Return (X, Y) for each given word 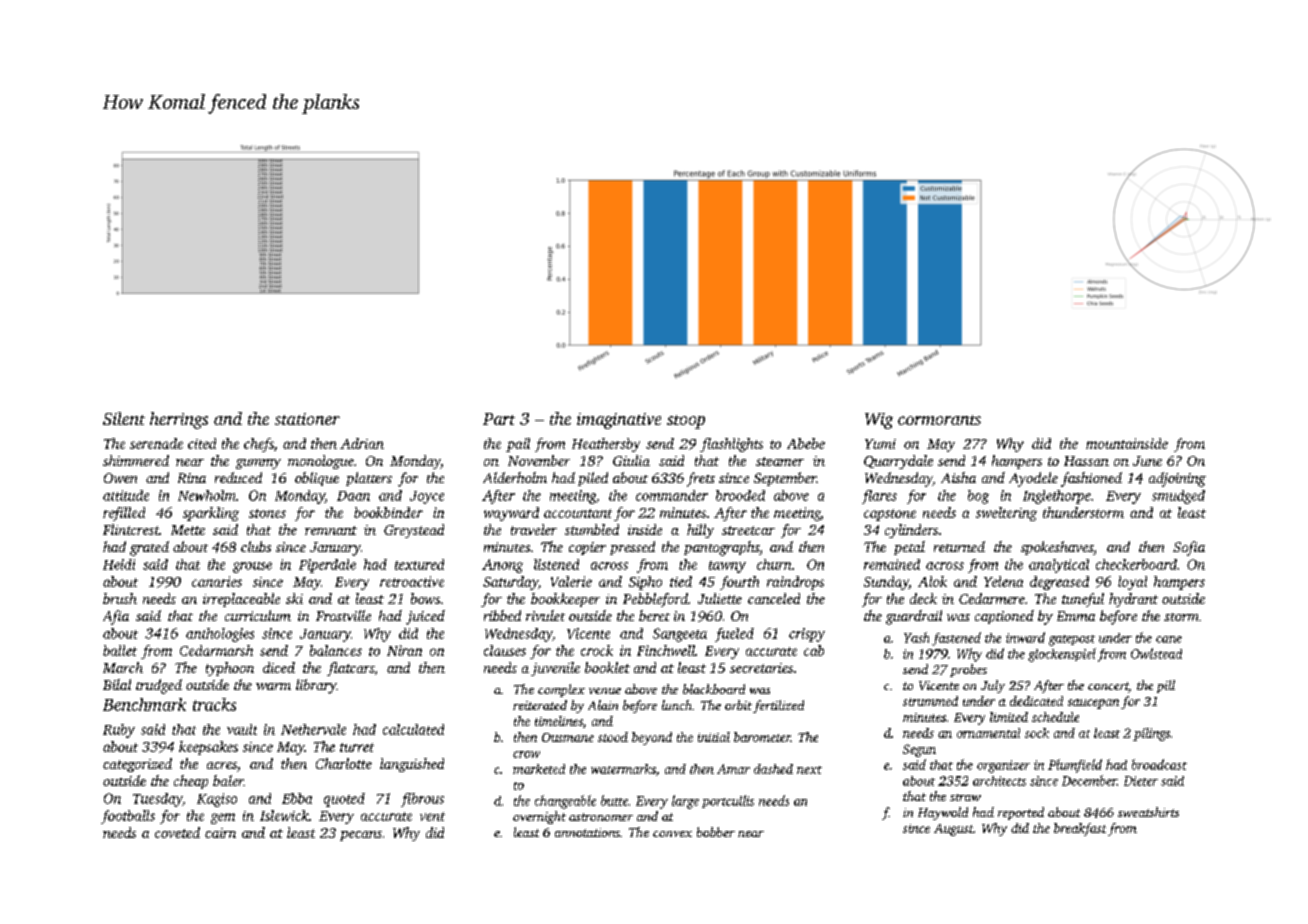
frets (701, 479)
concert (1108, 687)
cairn (220, 833)
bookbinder (388, 512)
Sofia (1189, 548)
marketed (539, 769)
